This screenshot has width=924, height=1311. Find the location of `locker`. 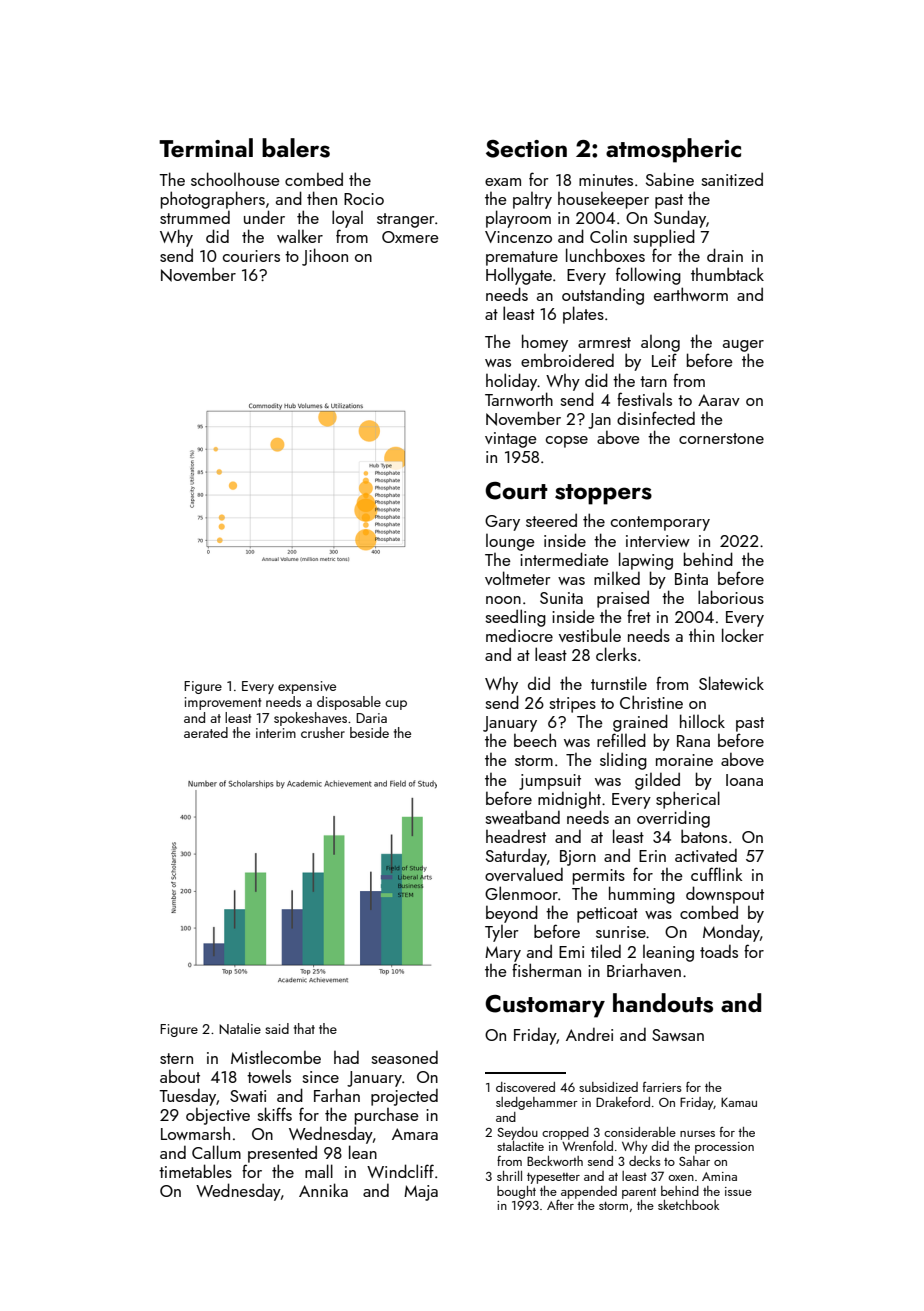

locker is located at coordinates (743, 635).
